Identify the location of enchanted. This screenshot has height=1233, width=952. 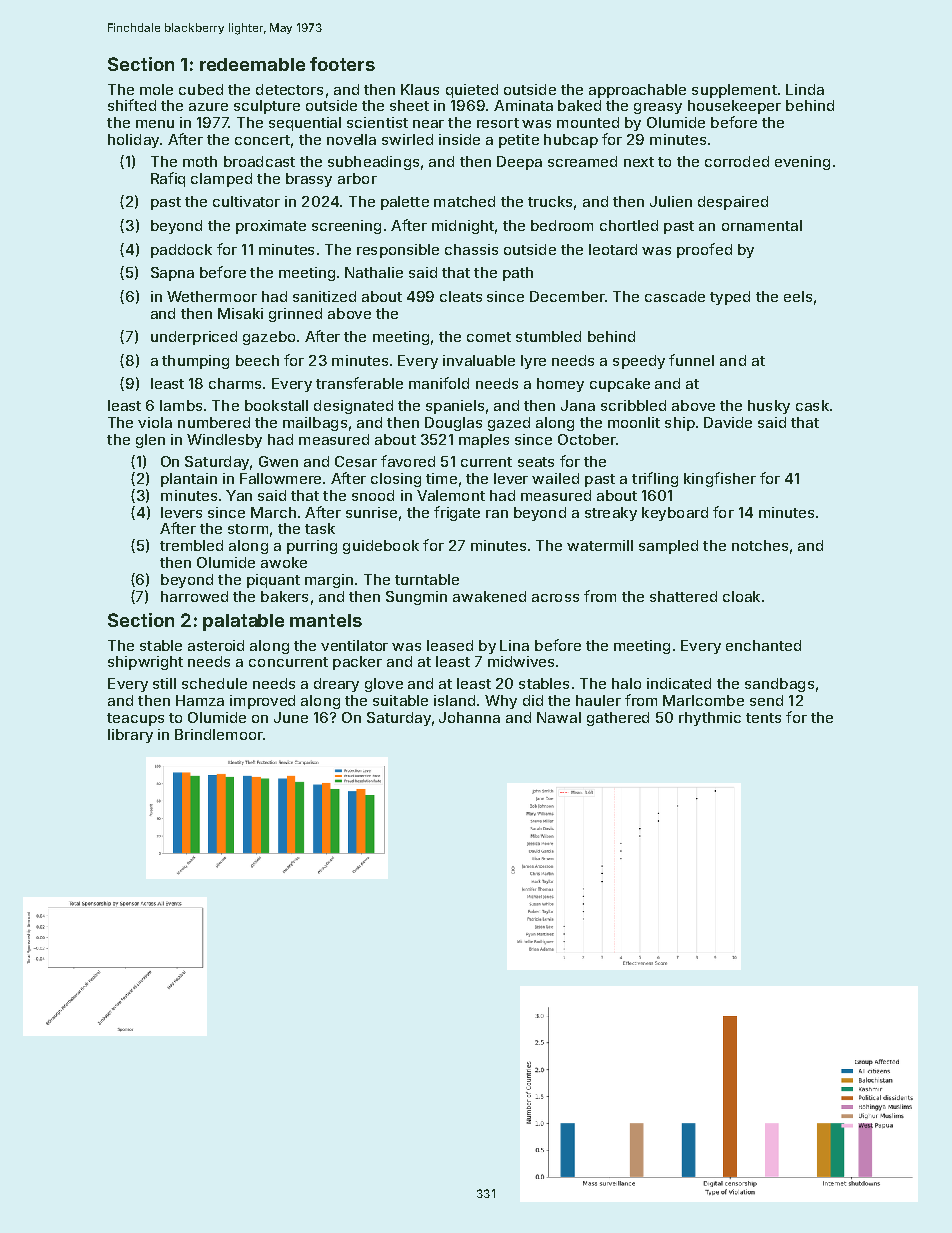
(763, 645).
